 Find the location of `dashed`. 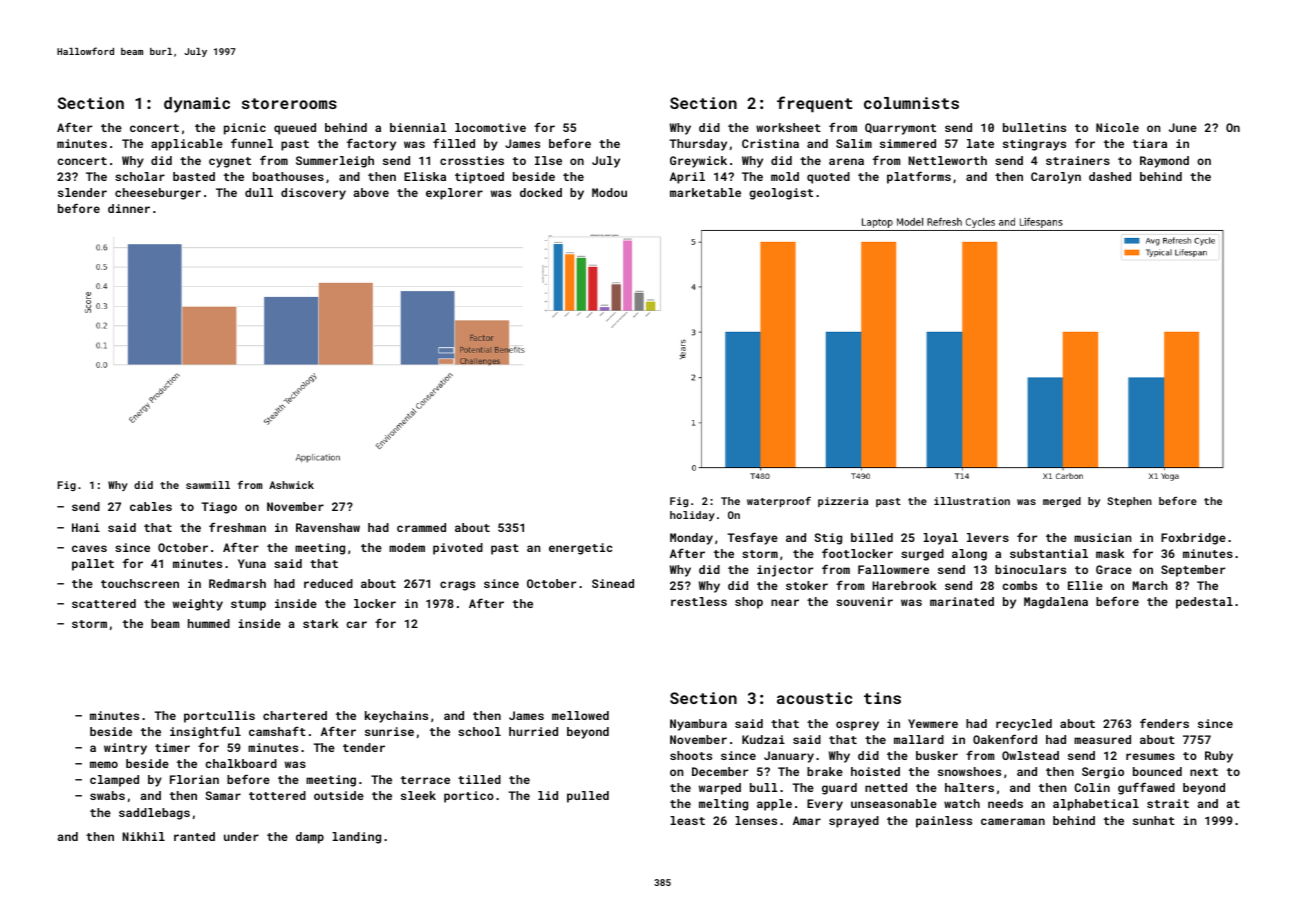

dashed is located at coordinates (1110, 176).
